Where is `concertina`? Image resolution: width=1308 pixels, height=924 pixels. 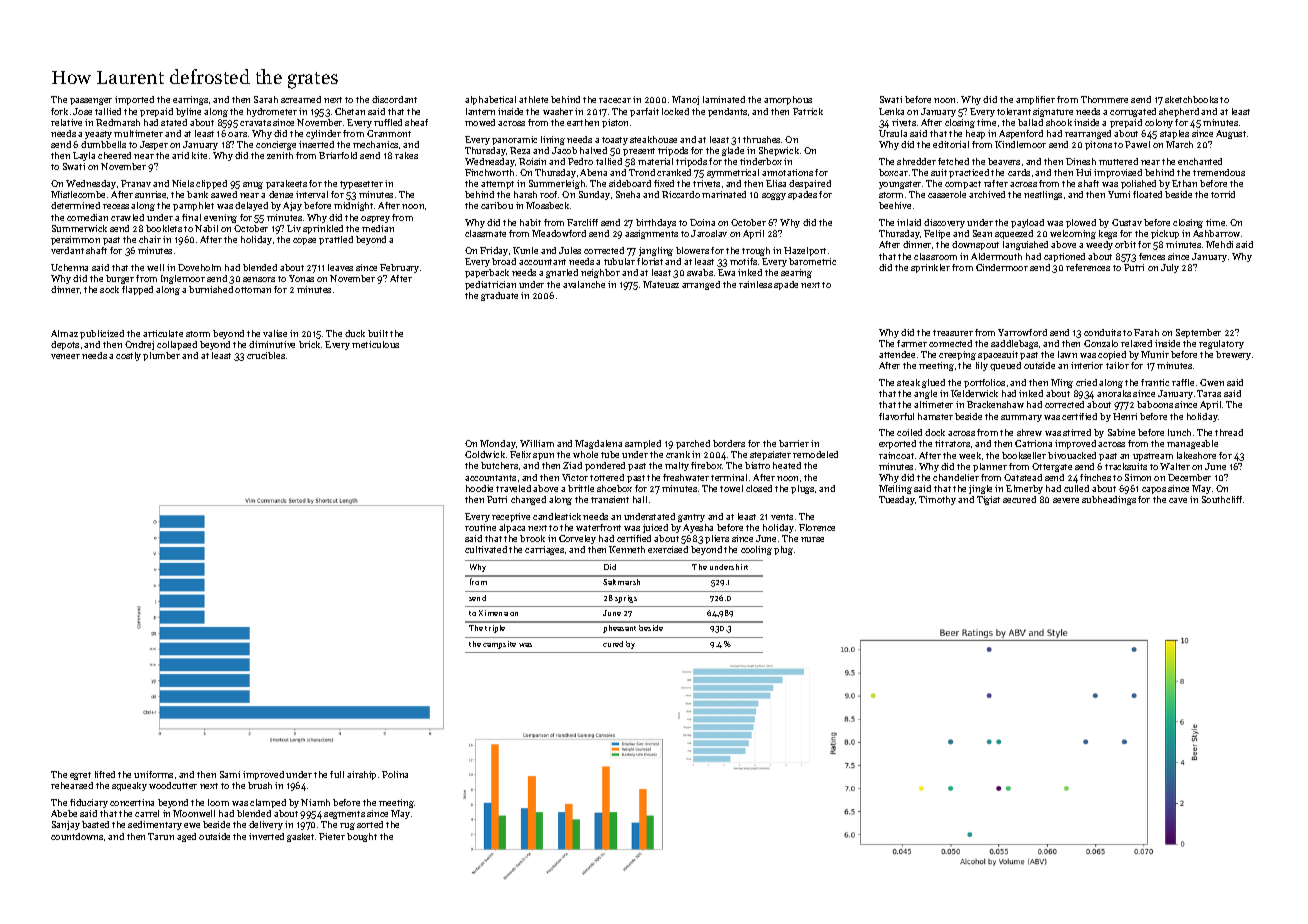 concertina is located at coordinates (132, 802).
